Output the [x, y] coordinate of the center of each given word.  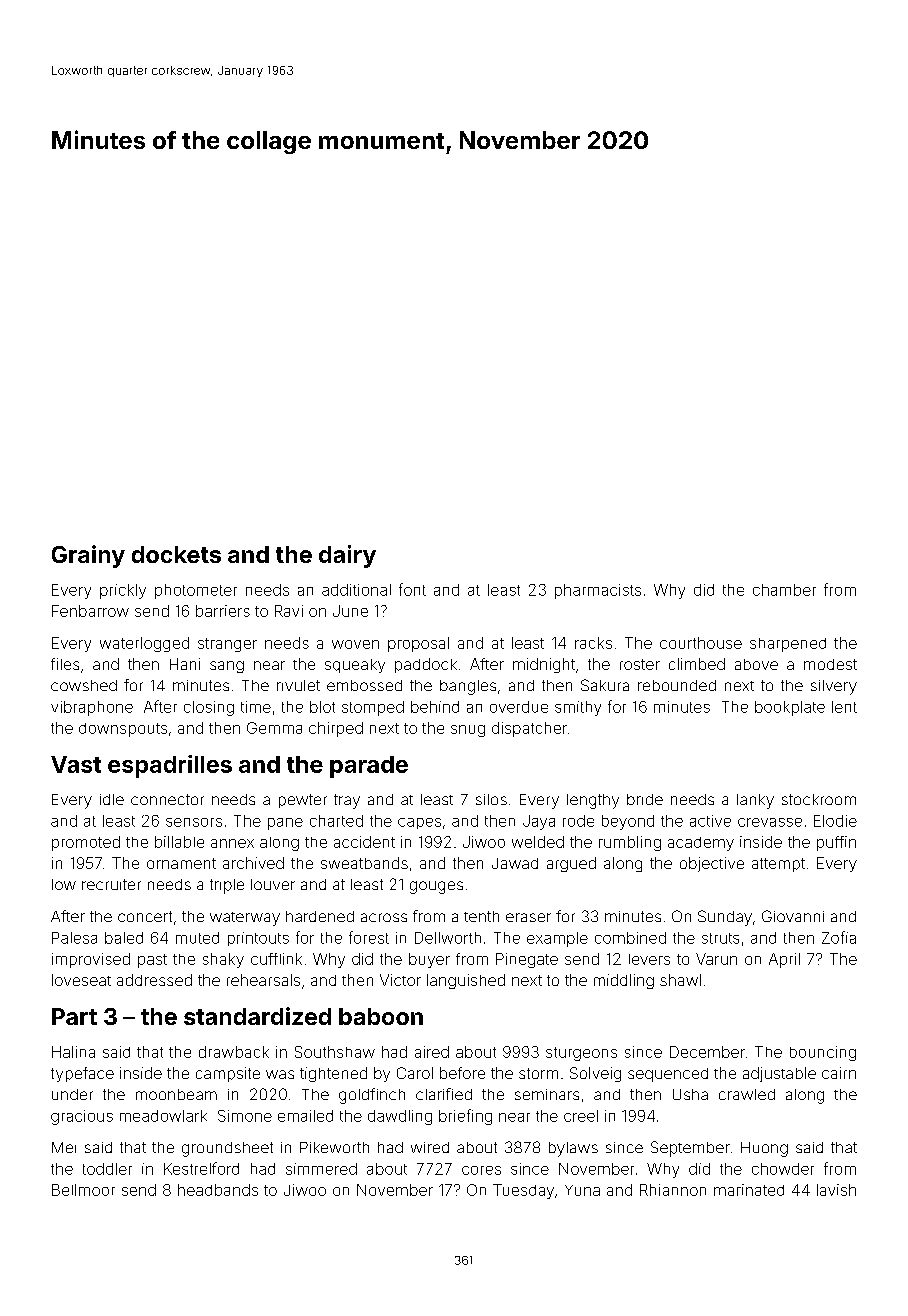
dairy [347, 556]
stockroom [819, 799]
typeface [82, 1074]
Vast [76, 764]
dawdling [400, 1117]
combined [630, 938]
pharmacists [598, 591]
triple [227, 886]
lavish [836, 1190]
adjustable [779, 1074]
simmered [321, 1169]
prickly [123, 591]
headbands [218, 1190]
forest [369, 937]
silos [491, 799]
